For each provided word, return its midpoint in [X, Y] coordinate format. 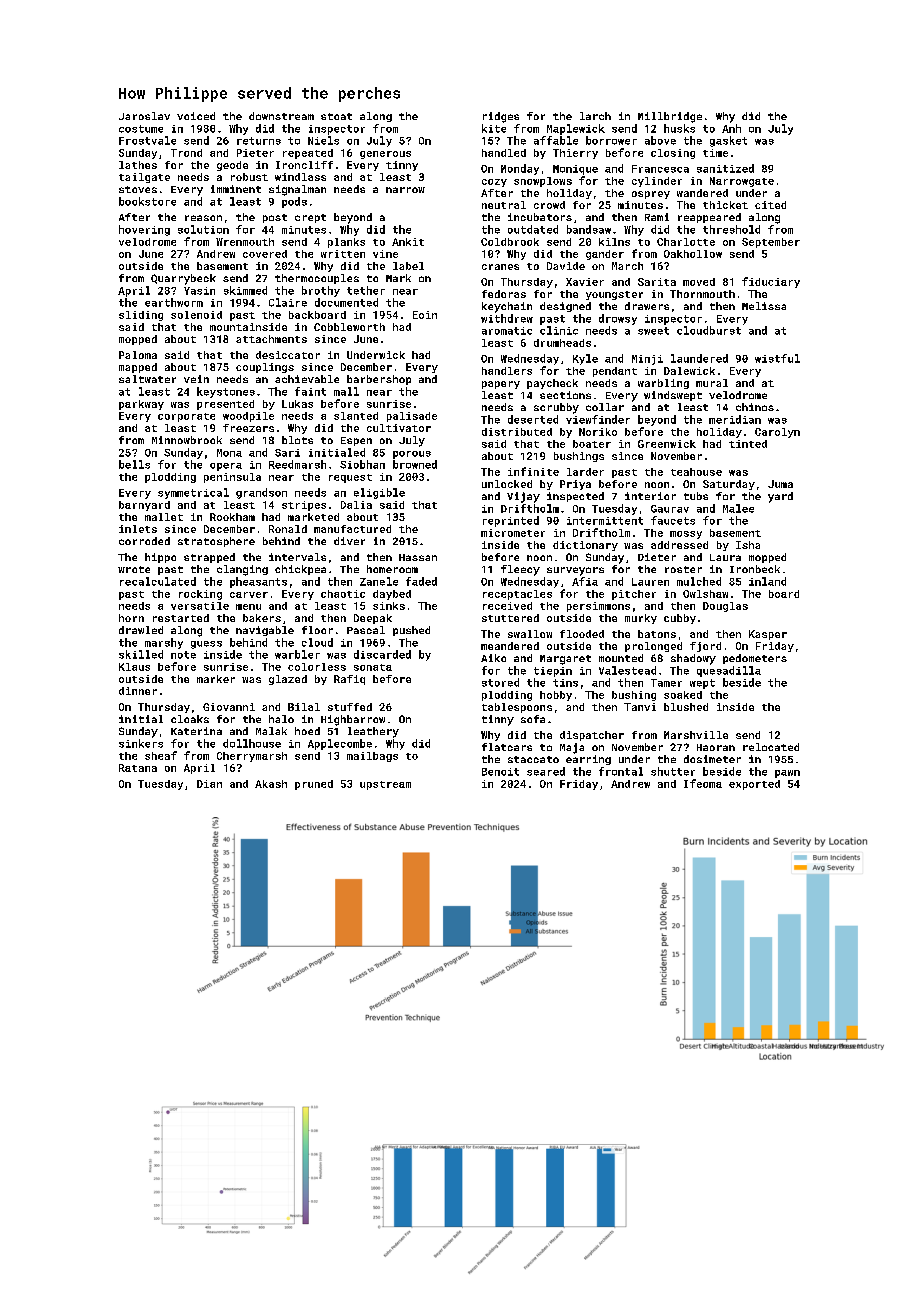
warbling [663, 384]
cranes [500, 267]
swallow [530, 634]
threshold [731, 229]
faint [310, 391]
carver [249, 595]
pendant [615, 372]
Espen [356, 441]
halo [281, 719]
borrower [611, 140]
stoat [336, 116]
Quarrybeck [183, 279]
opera [226, 467]
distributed [517, 432]
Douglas [725, 607]
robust [249, 177]
